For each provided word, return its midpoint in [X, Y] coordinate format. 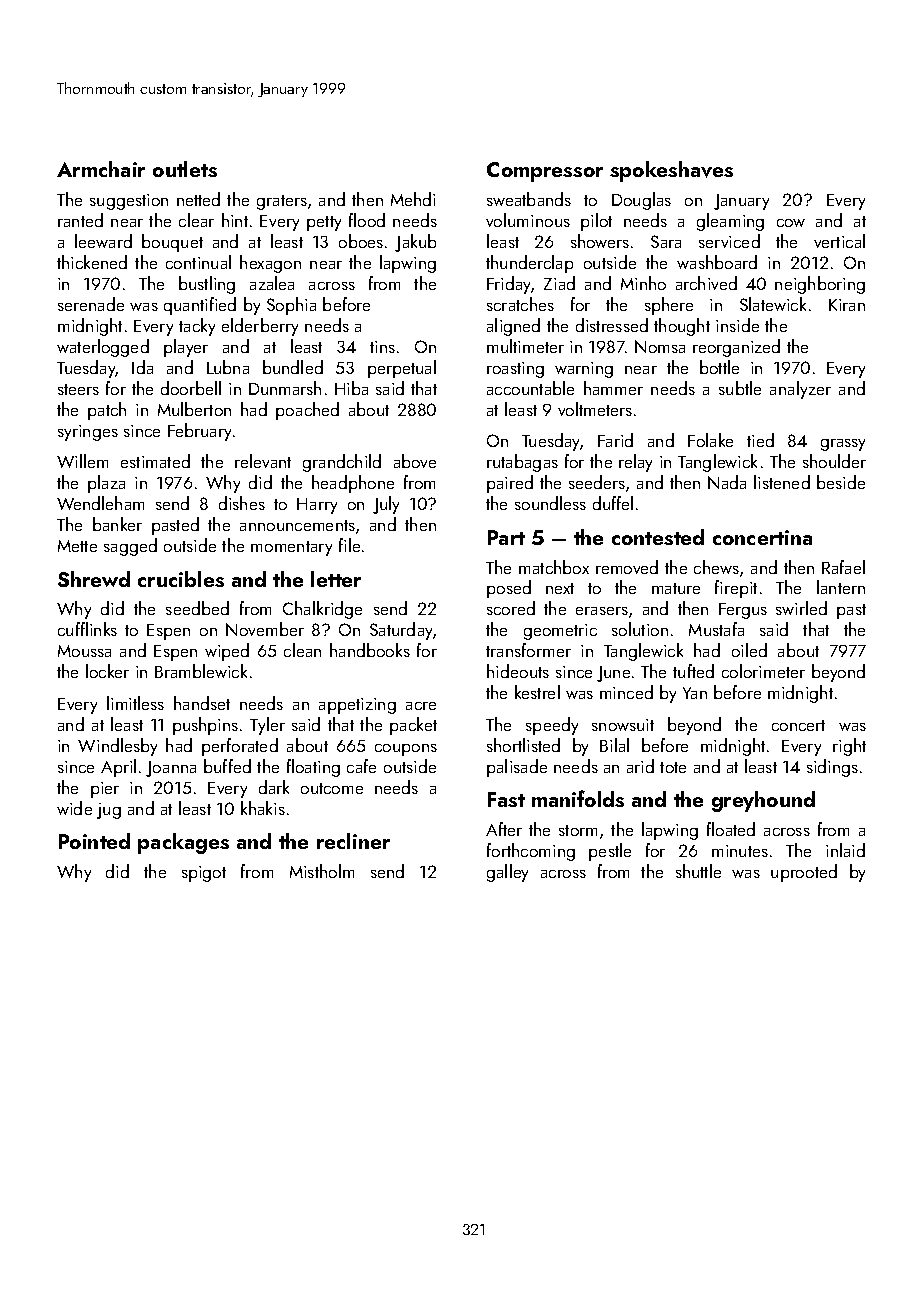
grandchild [342, 463]
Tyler [267, 726]
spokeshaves [671, 171]
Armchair [101, 169]
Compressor [545, 172]
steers [78, 389]
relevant [263, 461]
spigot [204, 874]
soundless [550, 503]
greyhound [763, 801]
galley [507, 873]
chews [716, 567]
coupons [406, 750]
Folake [710, 440]
